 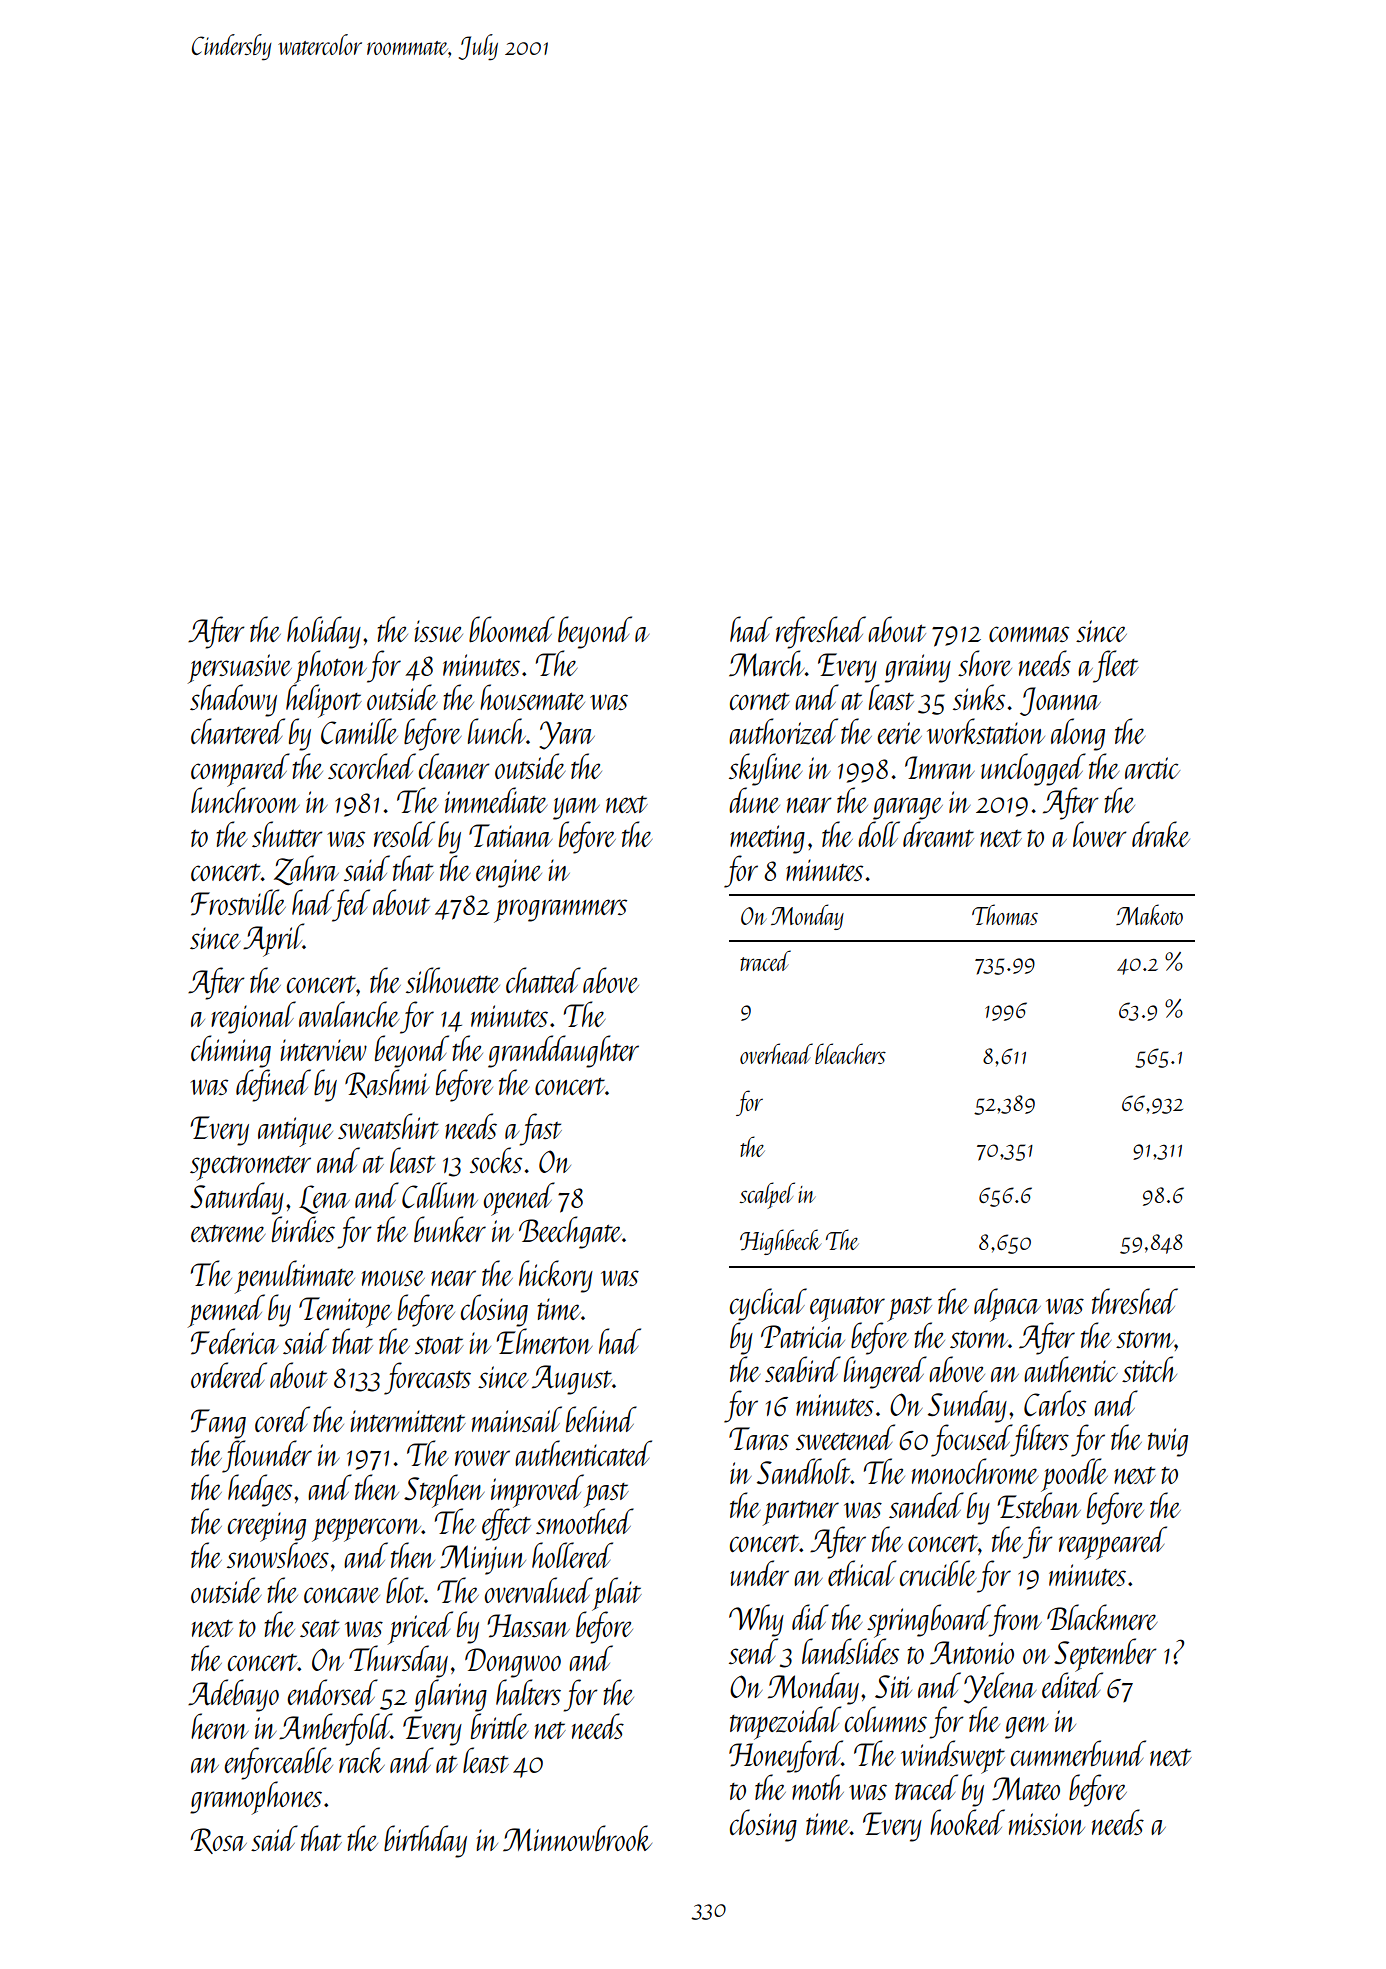 I want to click on threshed, so click(x=1135, y=1301).
